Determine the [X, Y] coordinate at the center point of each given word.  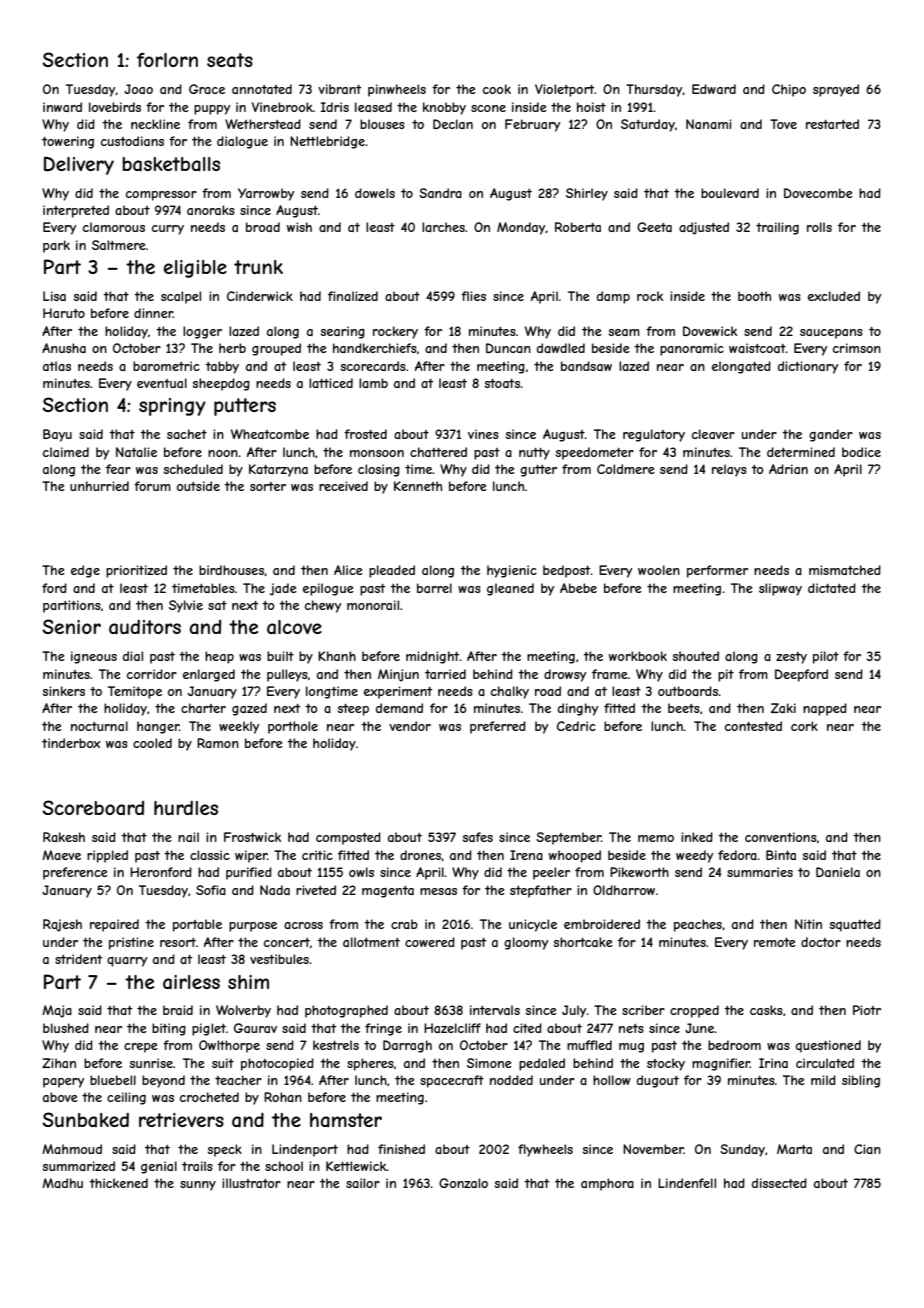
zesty [791, 658]
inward [62, 107]
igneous [94, 657]
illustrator [251, 1183]
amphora [607, 1184]
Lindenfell [687, 1183]
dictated [832, 588]
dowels [375, 193]
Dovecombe [818, 193]
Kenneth [418, 486]
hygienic [512, 571]
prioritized [136, 571]
